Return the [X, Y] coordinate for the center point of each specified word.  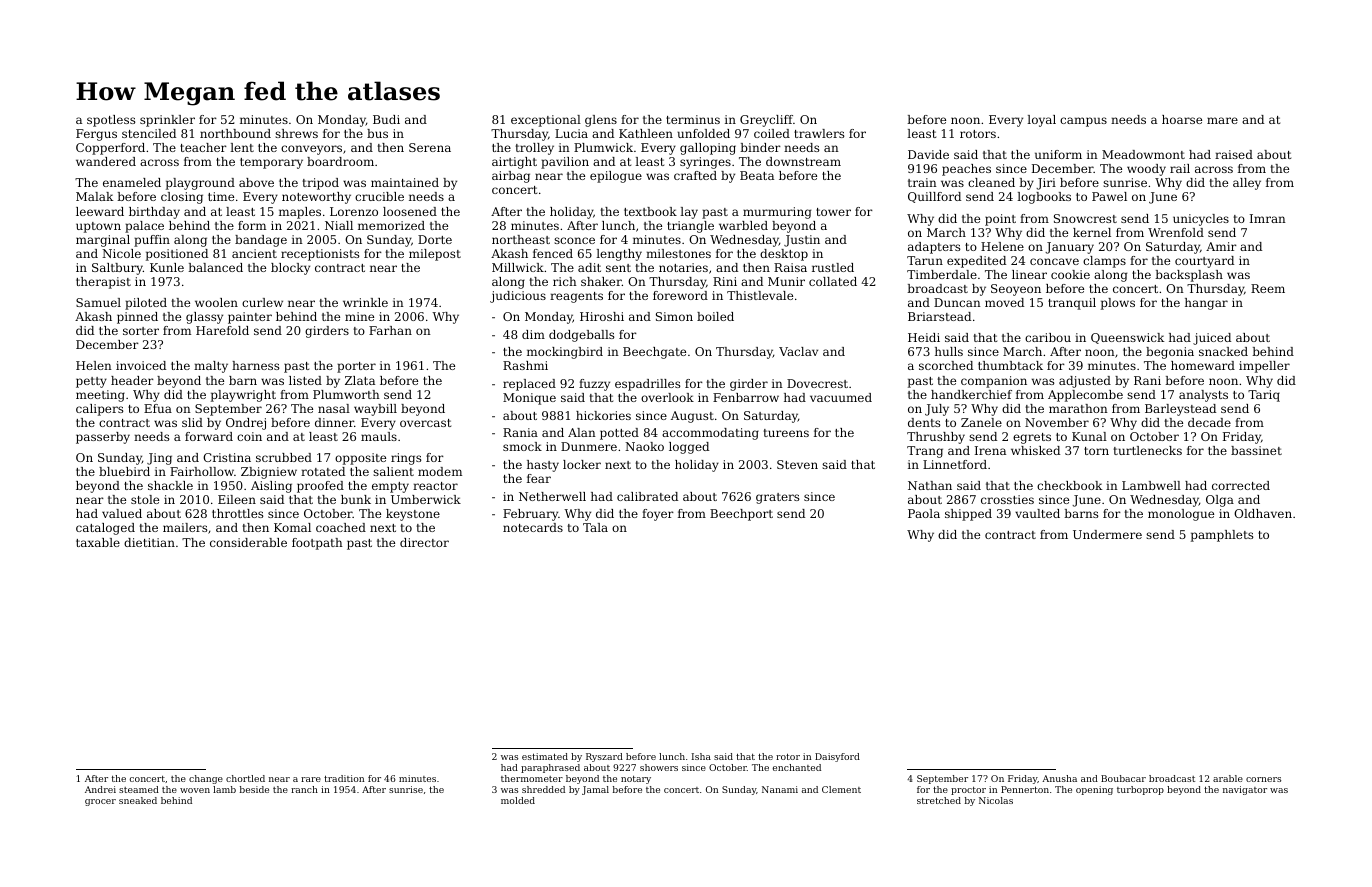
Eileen [237, 499]
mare [1222, 120]
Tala [595, 527]
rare [311, 779]
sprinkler [167, 121]
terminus [693, 119]
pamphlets [1222, 536]
